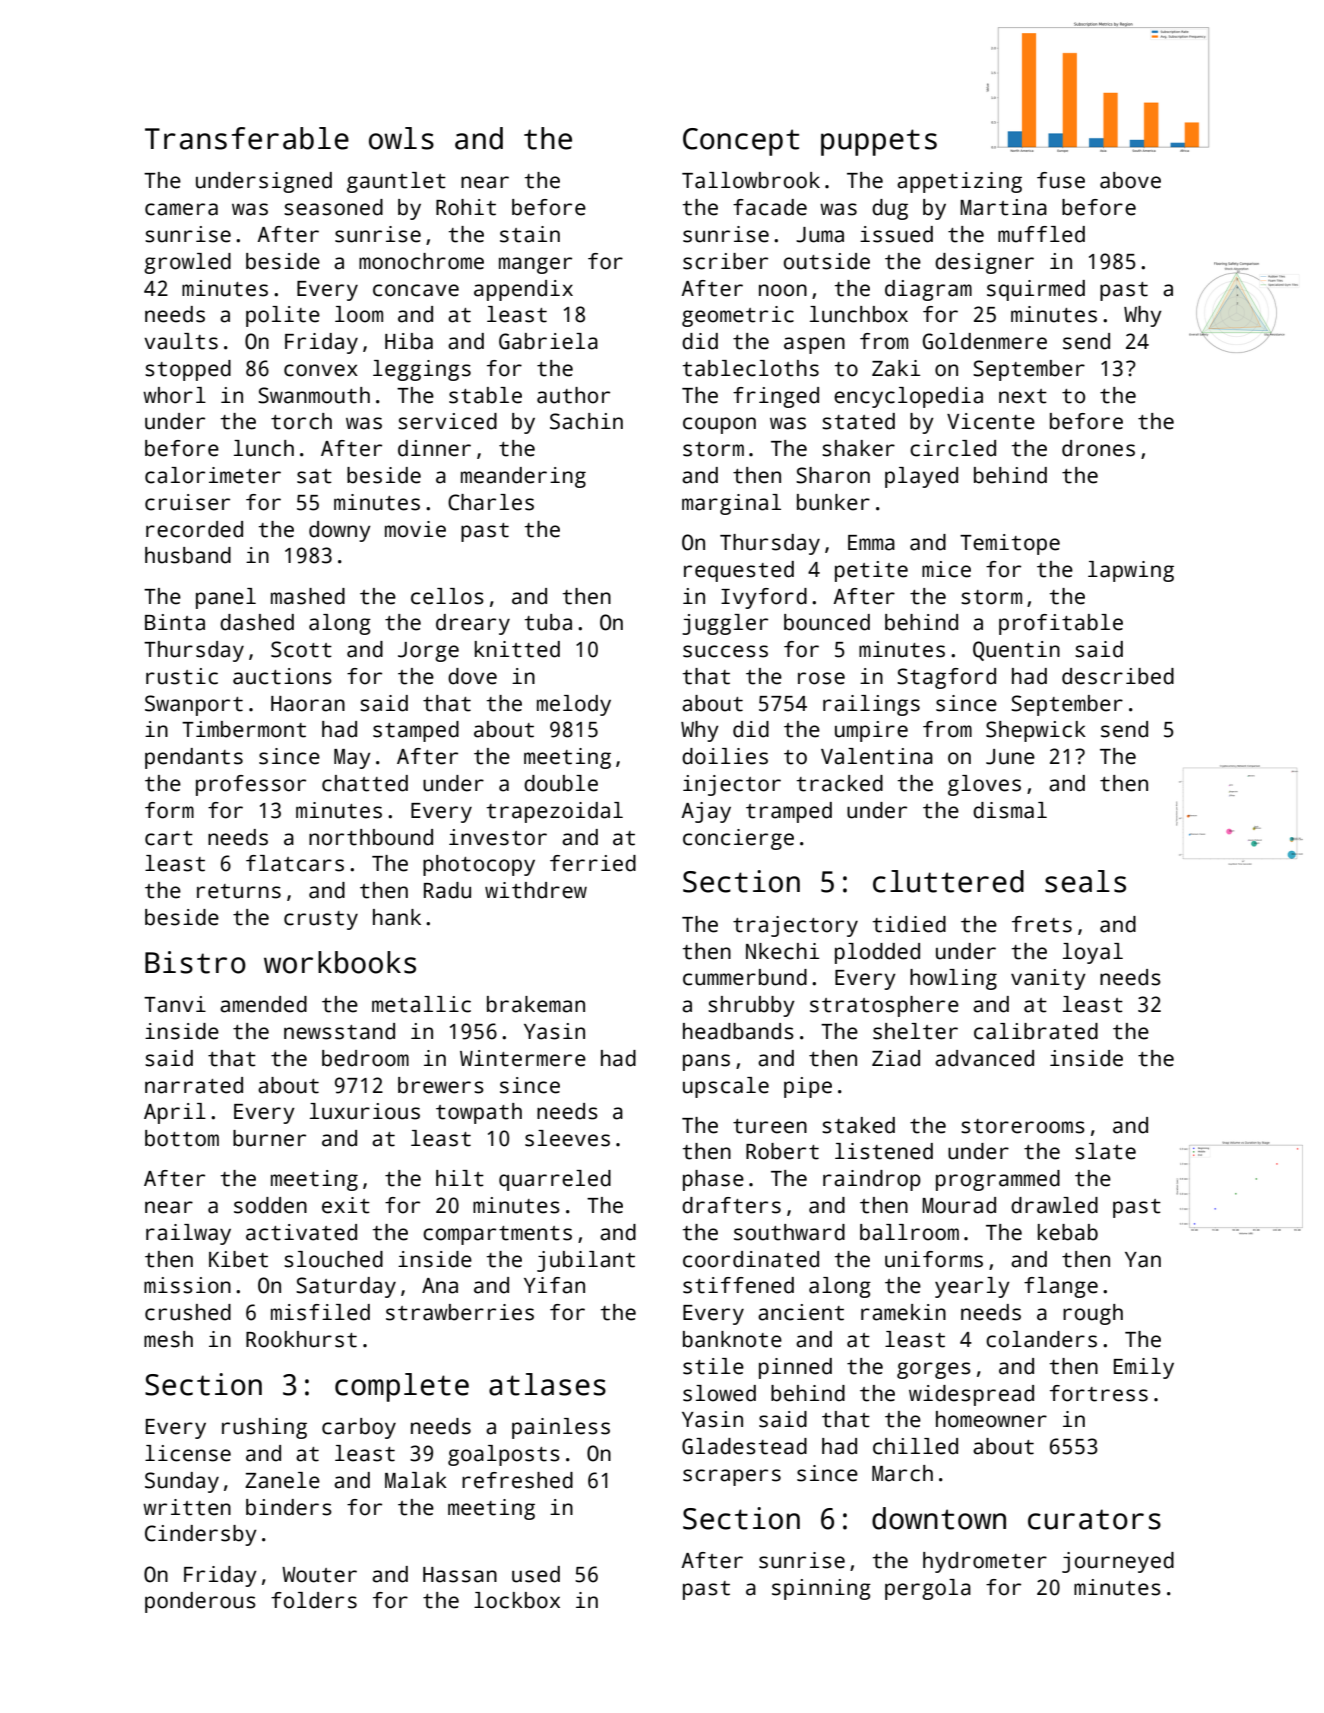 The image size is (1324, 1713). I want to click on ponderous, so click(200, 1602).
